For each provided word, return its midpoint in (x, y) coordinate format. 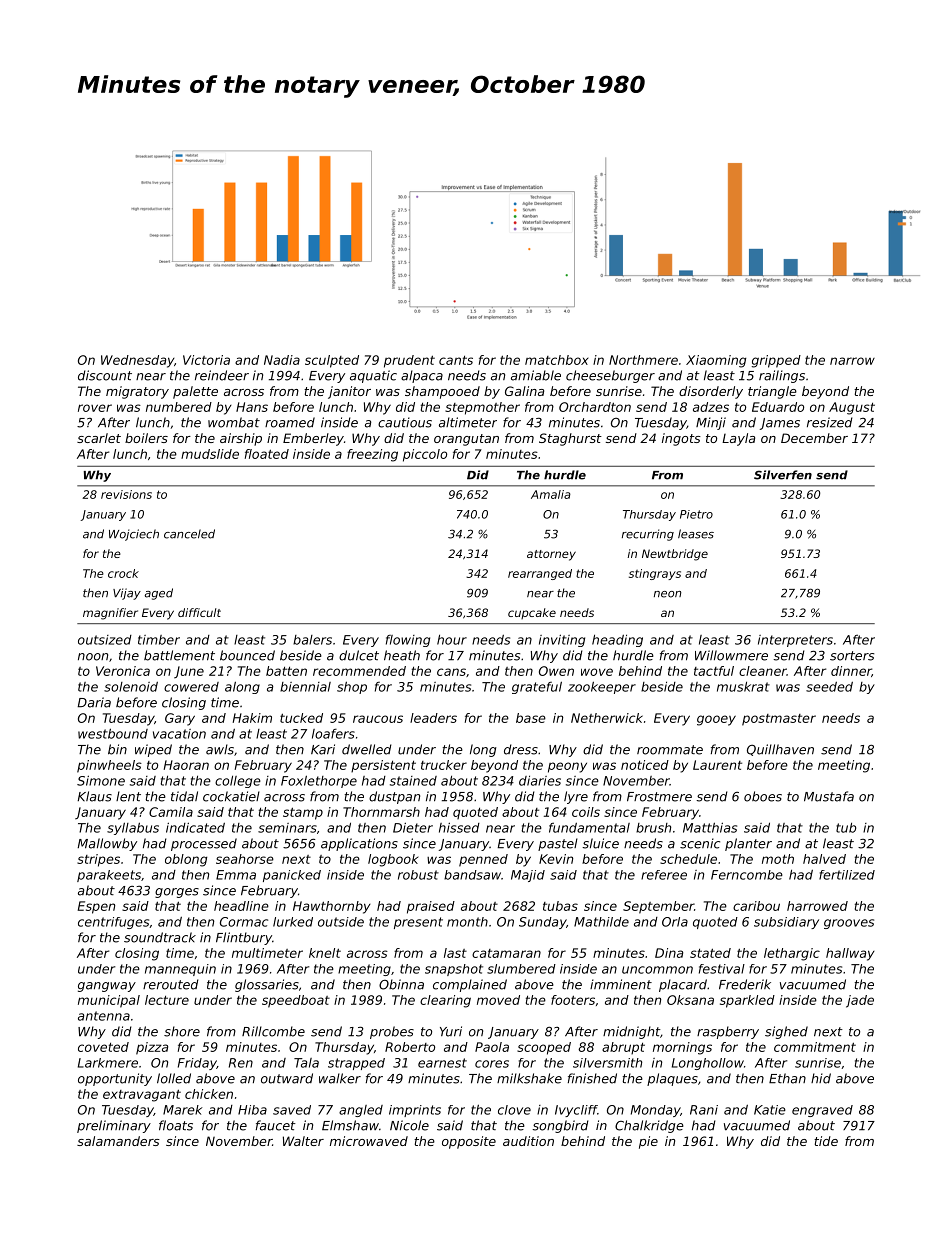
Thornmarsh (381, 812)
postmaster (779, 720)
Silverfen (783, 475)
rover (95, 408)
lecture (167, 1000)
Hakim (252, 718)
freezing (372, 455)
